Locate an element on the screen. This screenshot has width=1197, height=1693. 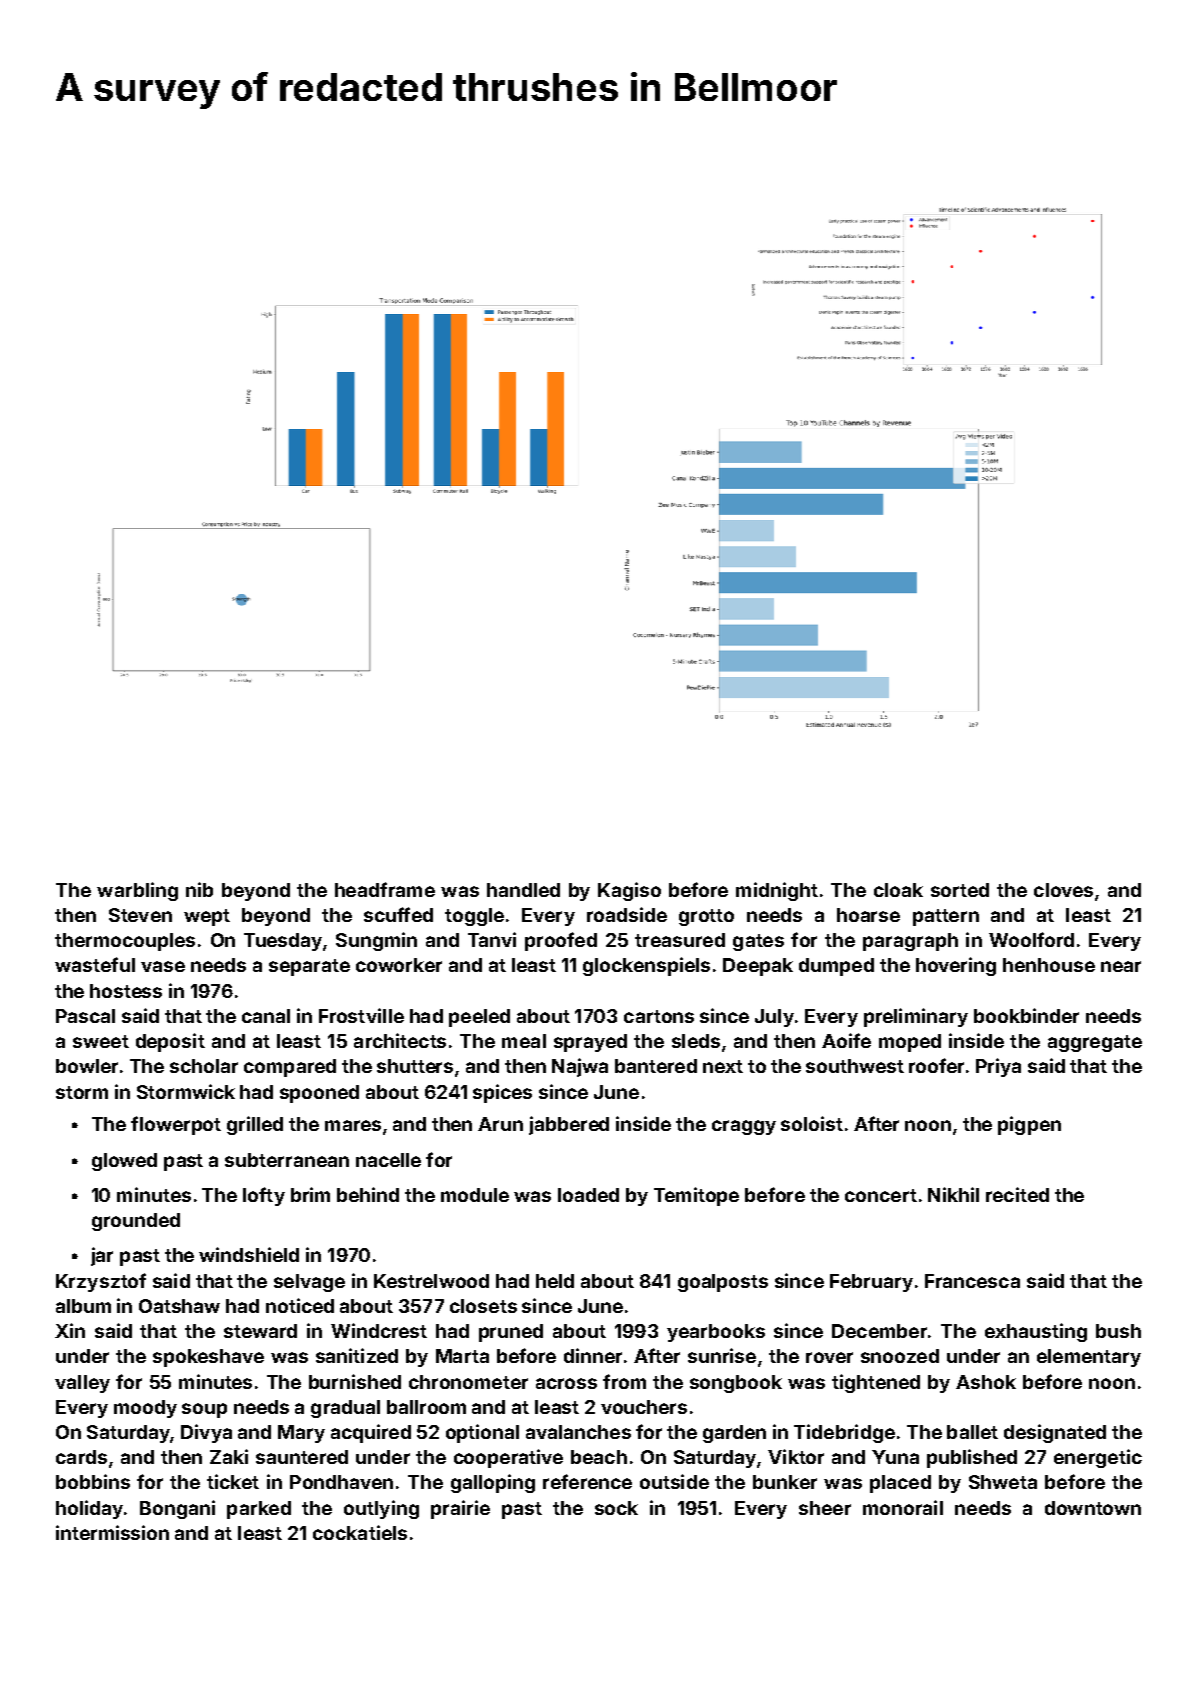
sanitized is located at coordinates (357, 1355).
